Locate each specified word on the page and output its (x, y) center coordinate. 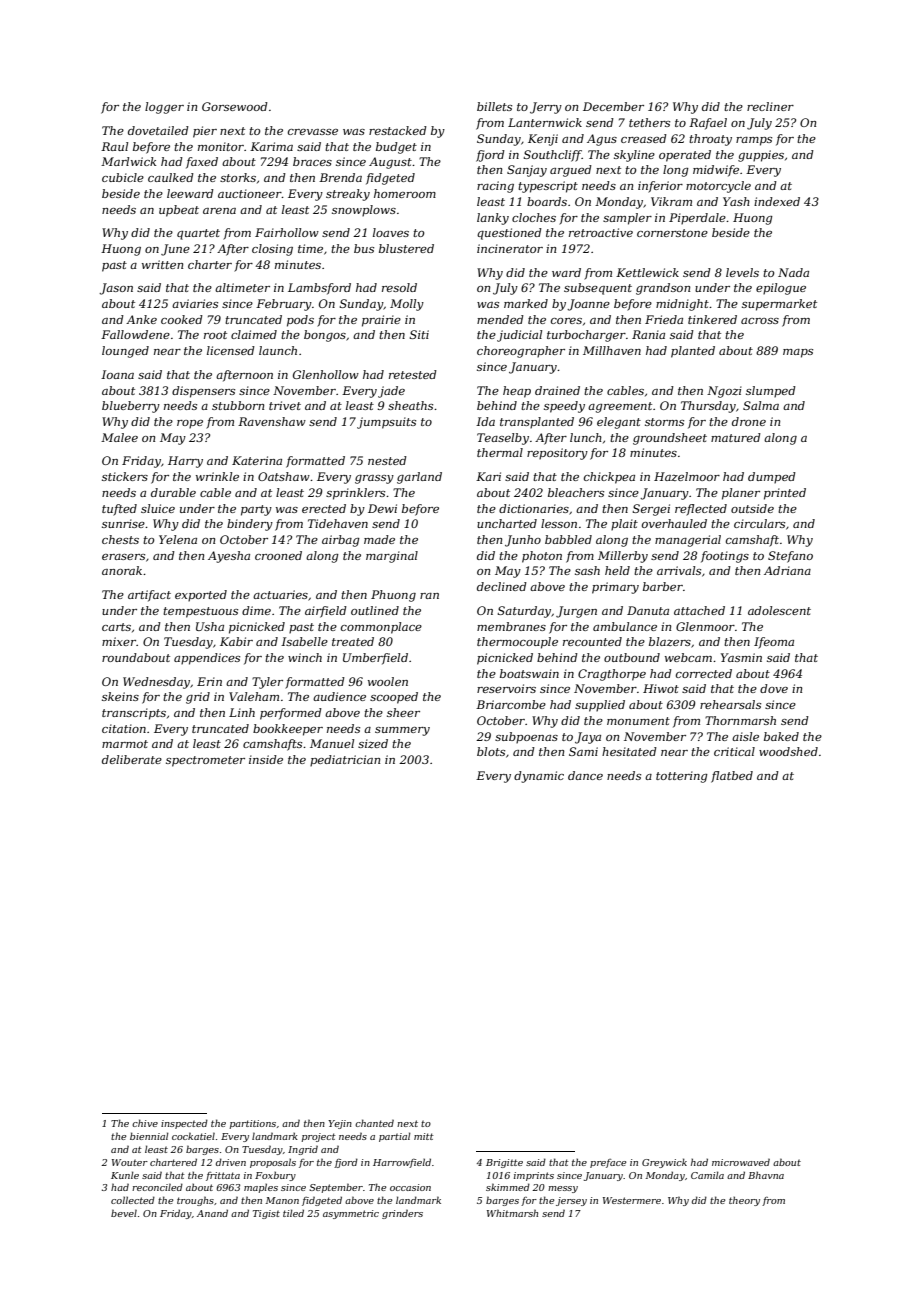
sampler (627, 219)
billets (494, 106)
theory (744, 1201)
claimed (254, 334)
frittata (223, 1176)
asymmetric (351, 1214)
